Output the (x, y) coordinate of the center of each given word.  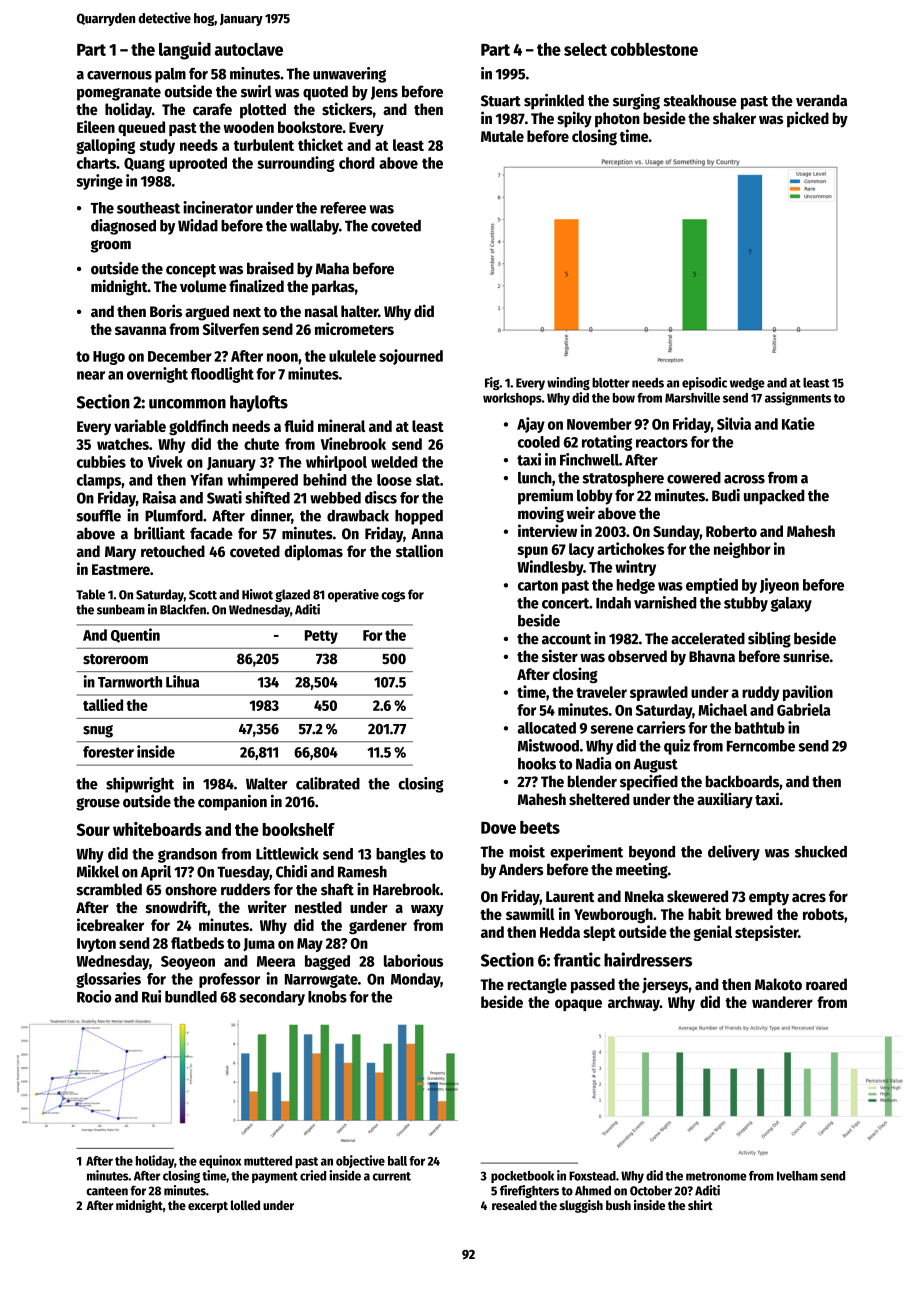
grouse (98, 804)
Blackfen (183, 609)
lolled (245, 1205)
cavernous (119, 75)
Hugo (109, 358)
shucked (821, 852)
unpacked (774, 497)
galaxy (791, 604)
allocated (547, 728)
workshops (512, 399)
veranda (821, 100)
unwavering (349, 75)
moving (541, 514)
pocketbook (522, 1177)
